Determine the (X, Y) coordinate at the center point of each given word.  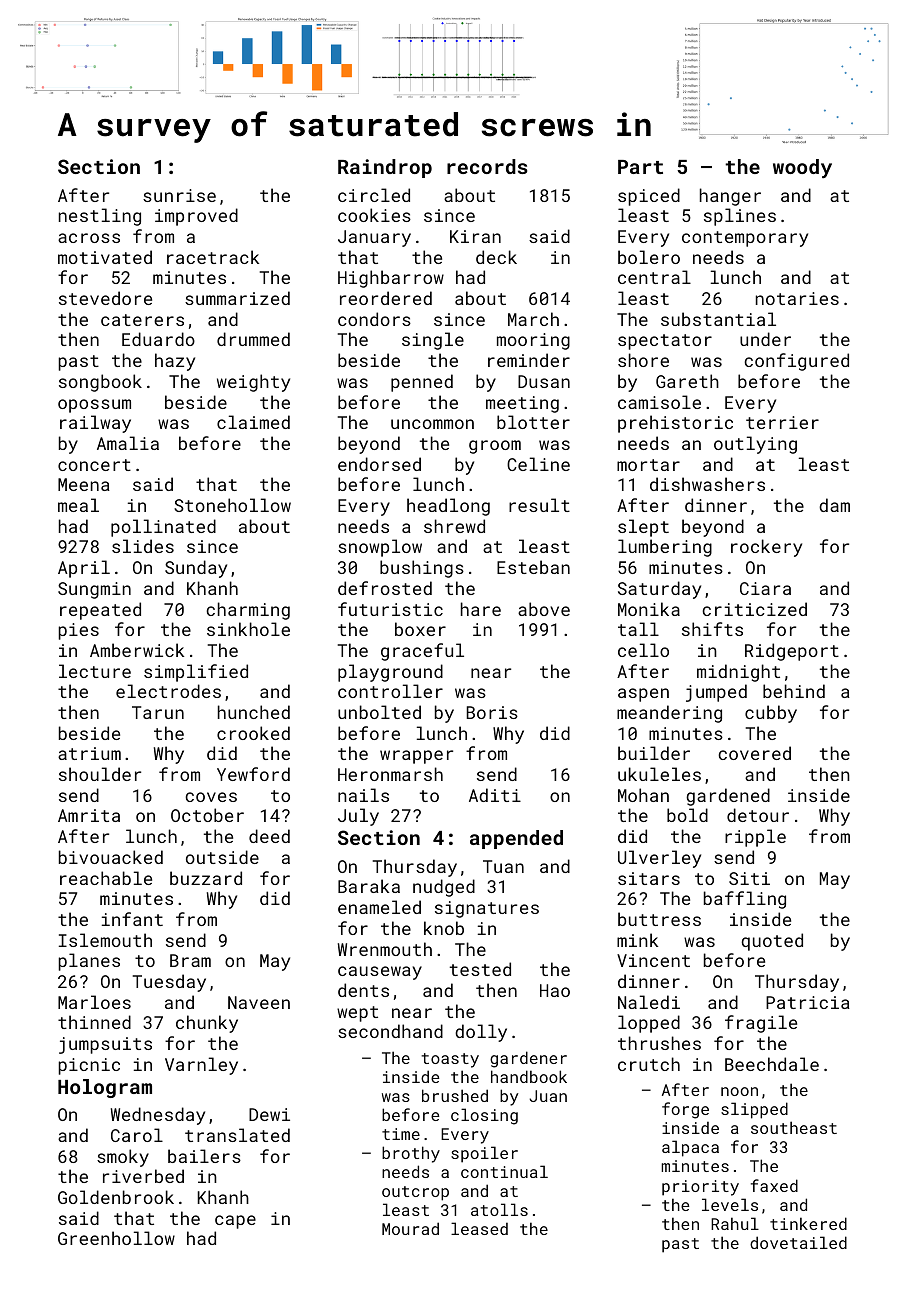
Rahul (735, 1223)
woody (802, 168)
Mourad (410, 1228)
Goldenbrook (116, 1197)
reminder (529, 360)
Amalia (128, 443)
